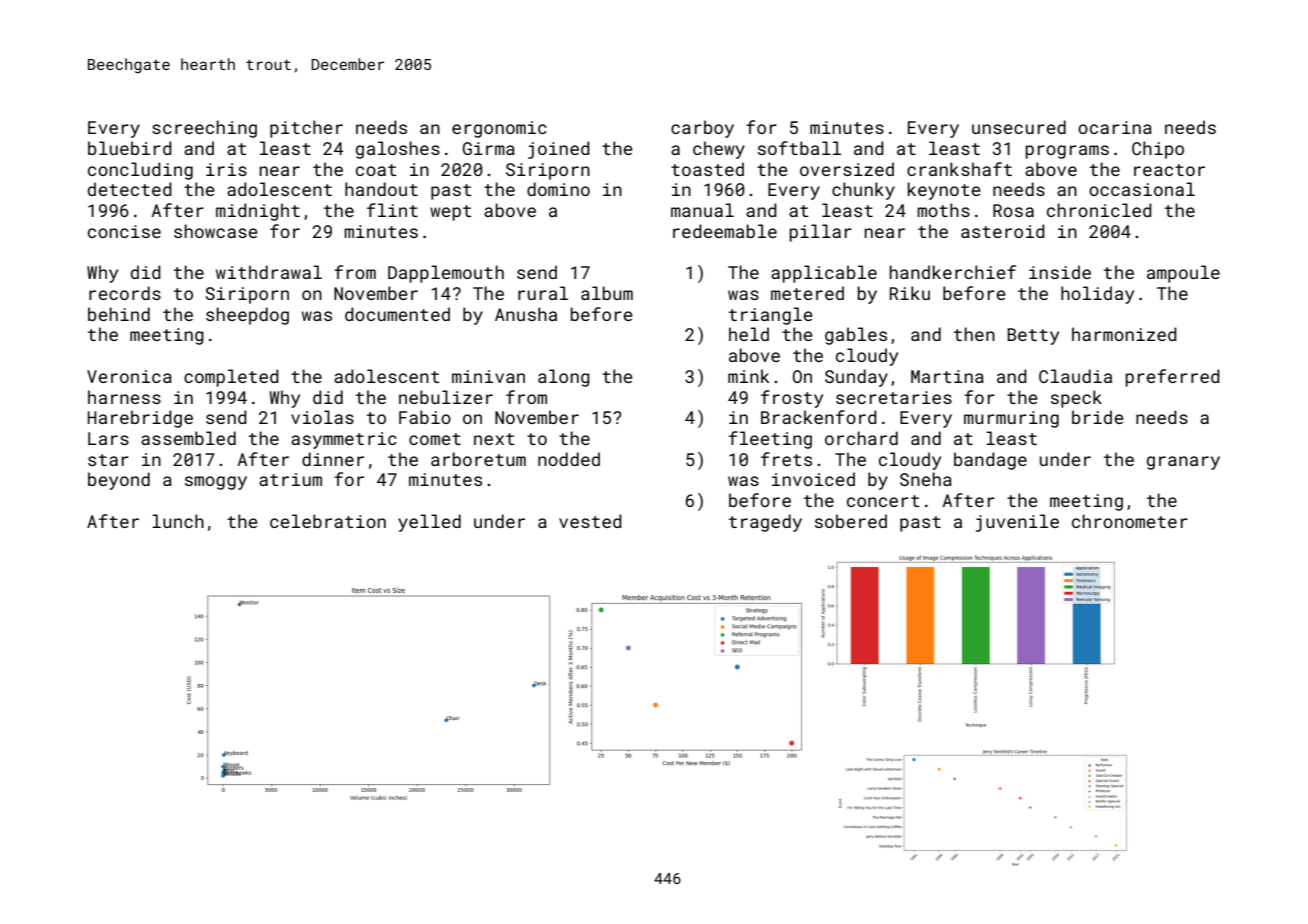 This page has width=1308, height=924. Describe the element at coordinates (140, 419) in the page. I see `Harebridge` at that location.
